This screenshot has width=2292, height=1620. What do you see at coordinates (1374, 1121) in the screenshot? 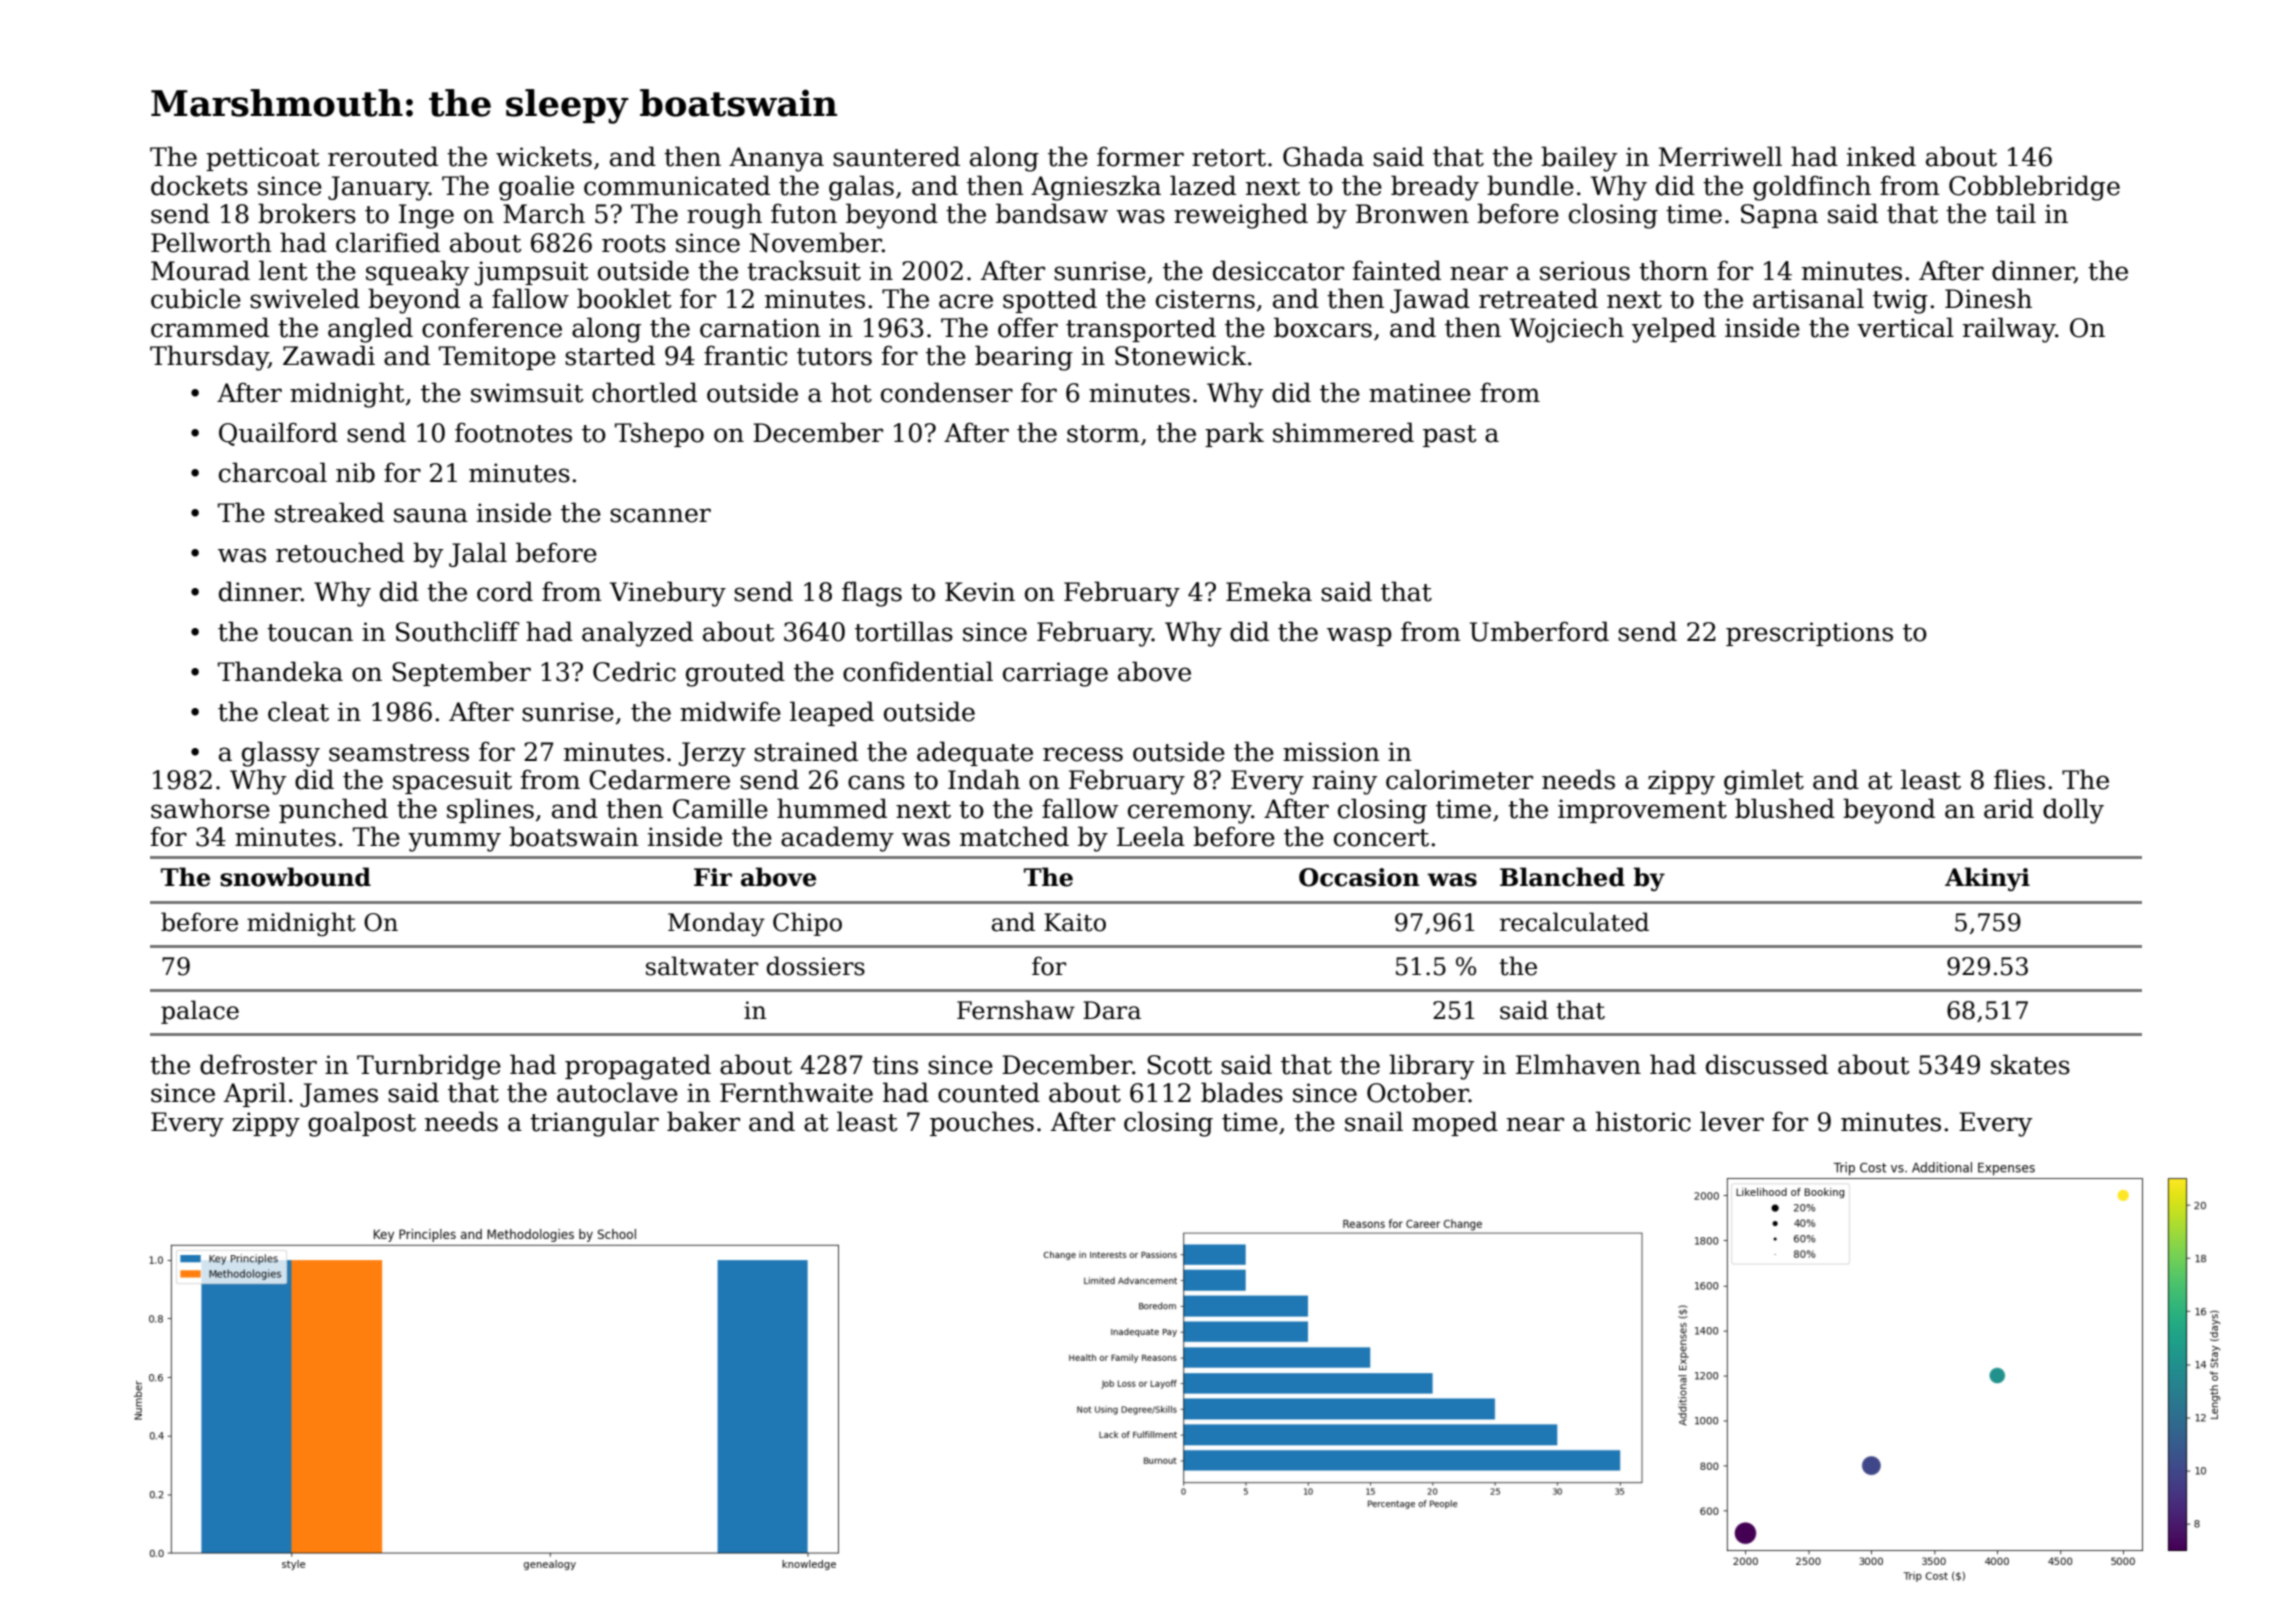
I see `snail` at bounding box center [1374, 1121].
